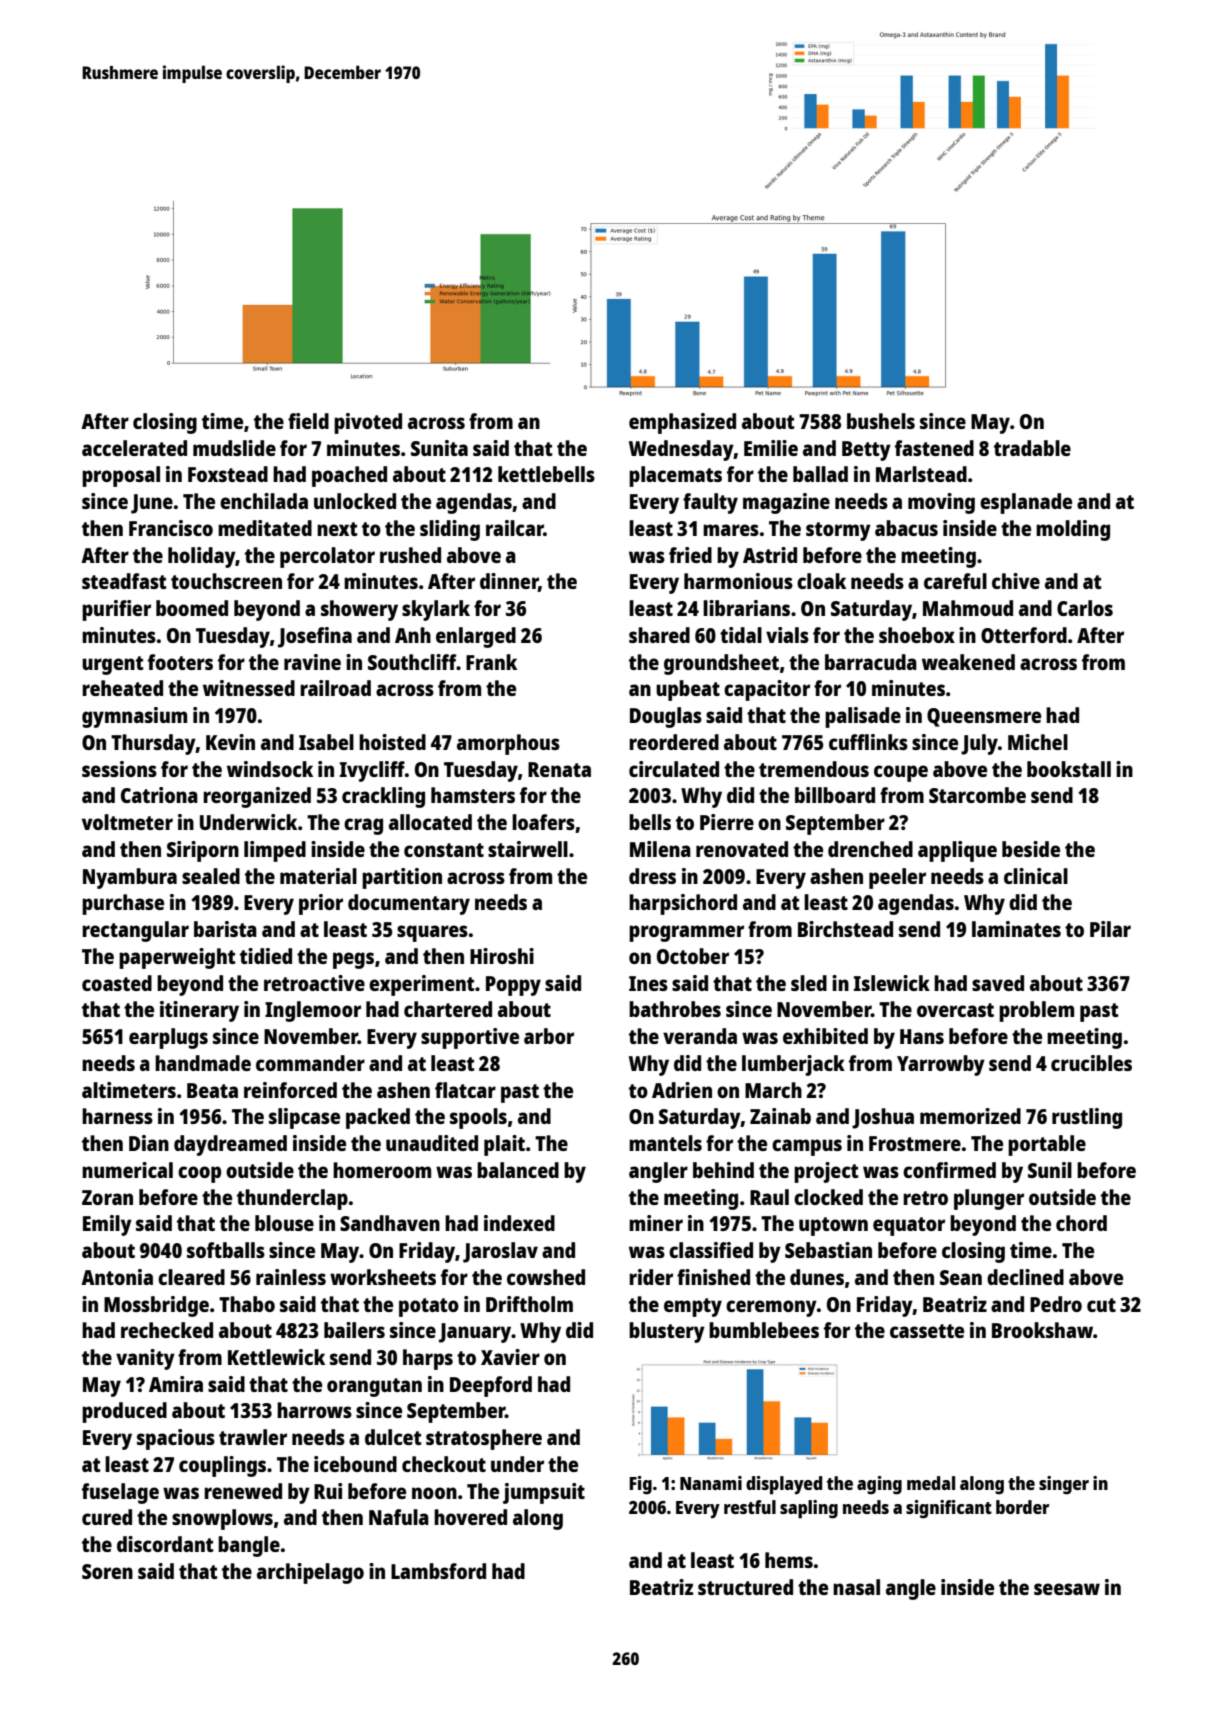  Describe the element at coordinates (659, 635) in the screenshot. I see `shared` at that location.
